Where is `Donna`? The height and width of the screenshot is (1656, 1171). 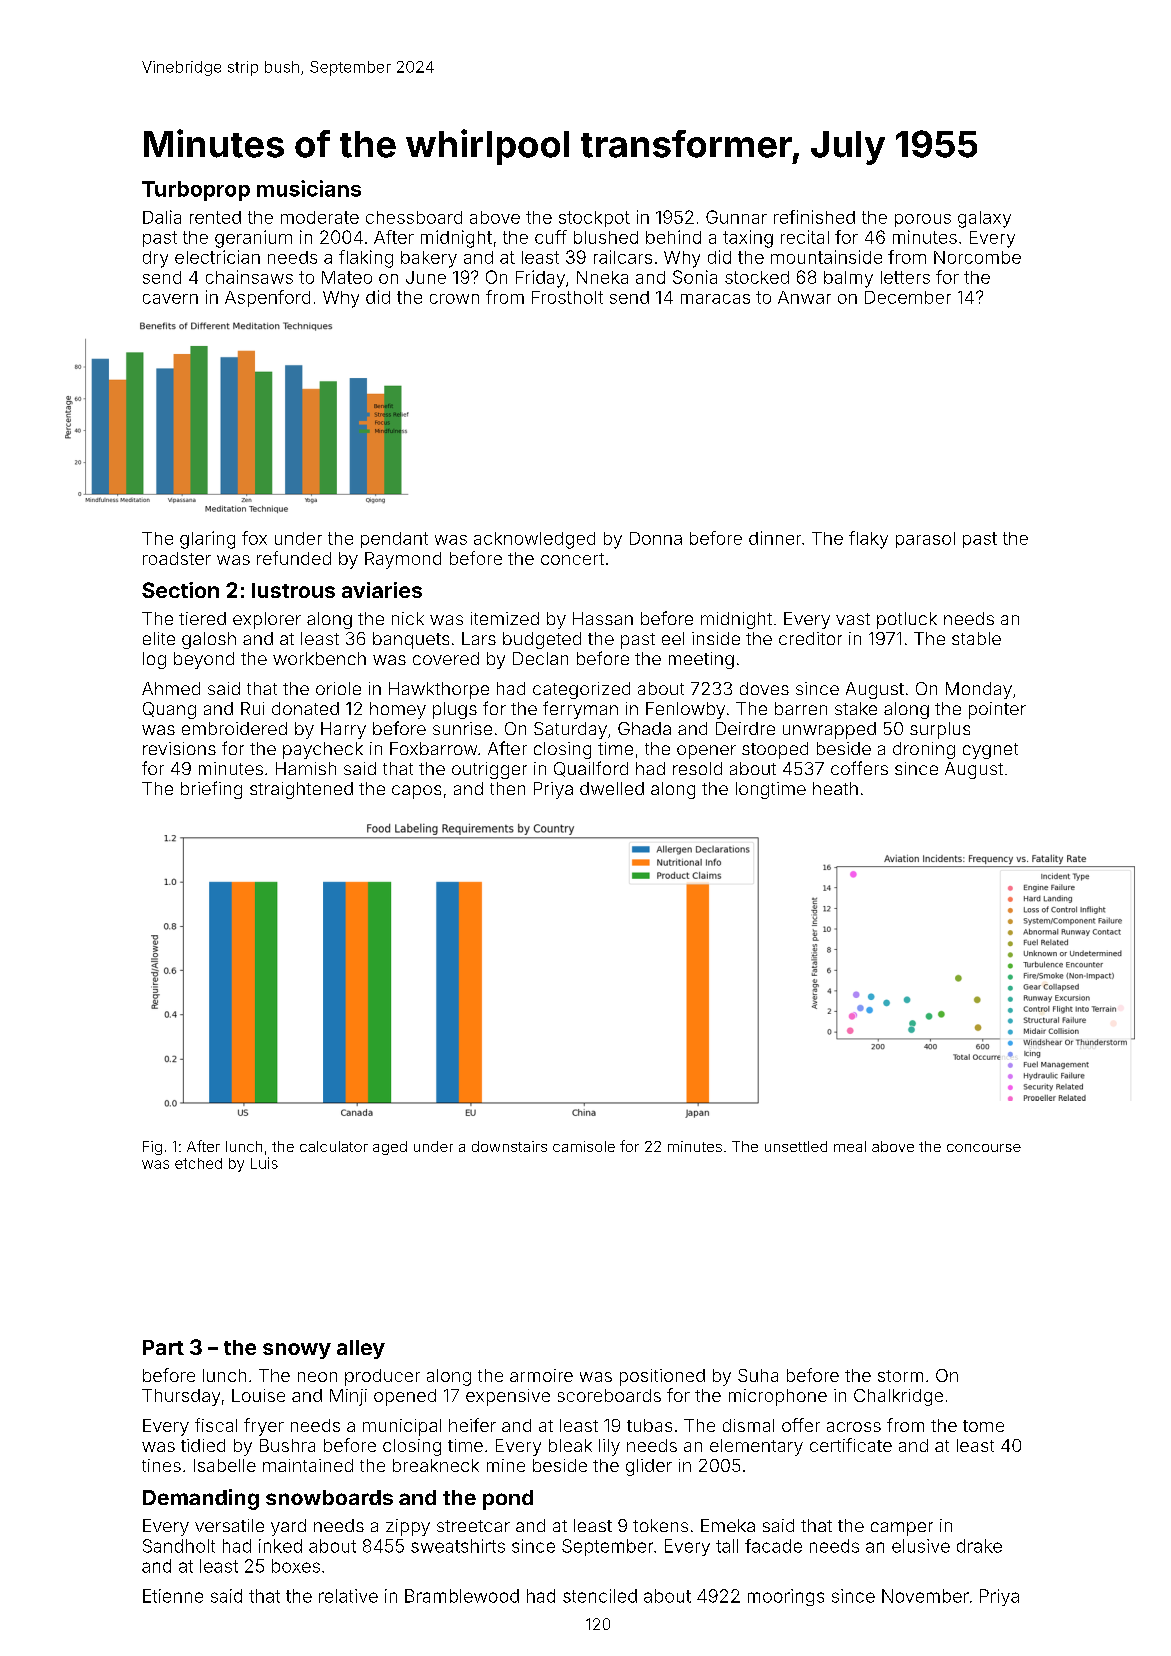
Donna is located at coordinates (656, 538).
